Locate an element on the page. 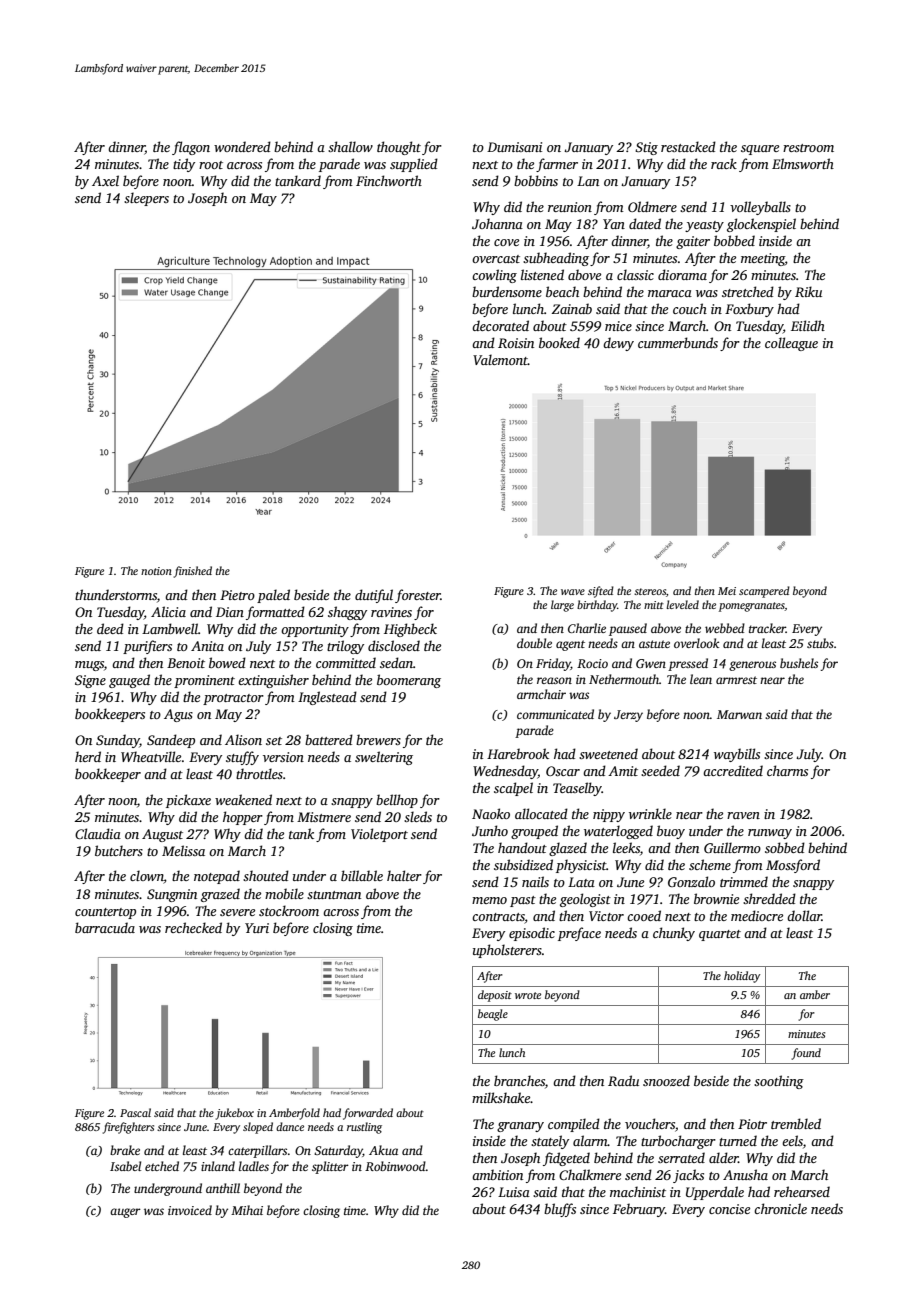  Dumisani is located at coordinates (514, 147).
